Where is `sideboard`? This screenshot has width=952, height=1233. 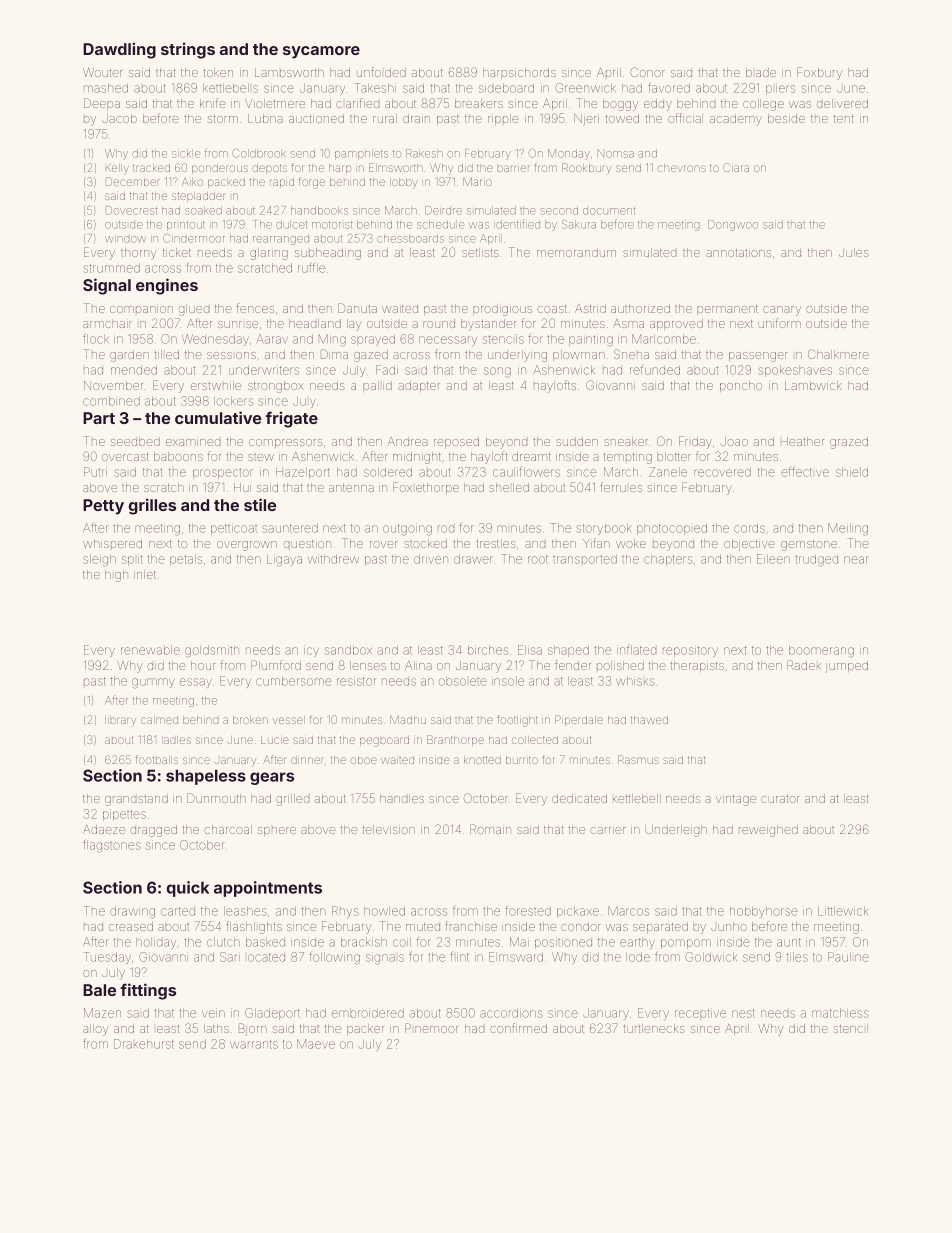 sideboard is located at coordinates (506, 88).
